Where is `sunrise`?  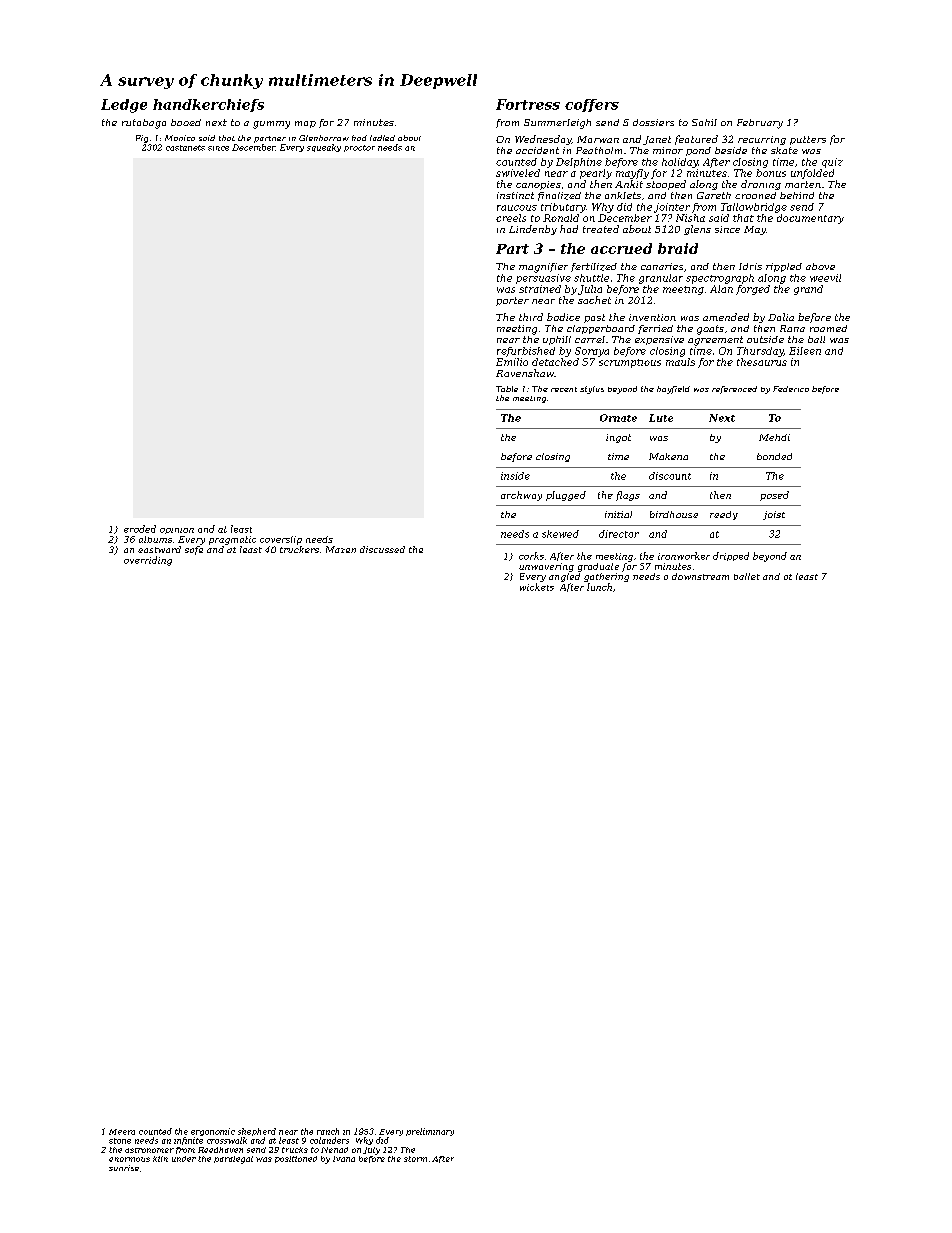 sunrise is located at coordinates (124, 1168).
